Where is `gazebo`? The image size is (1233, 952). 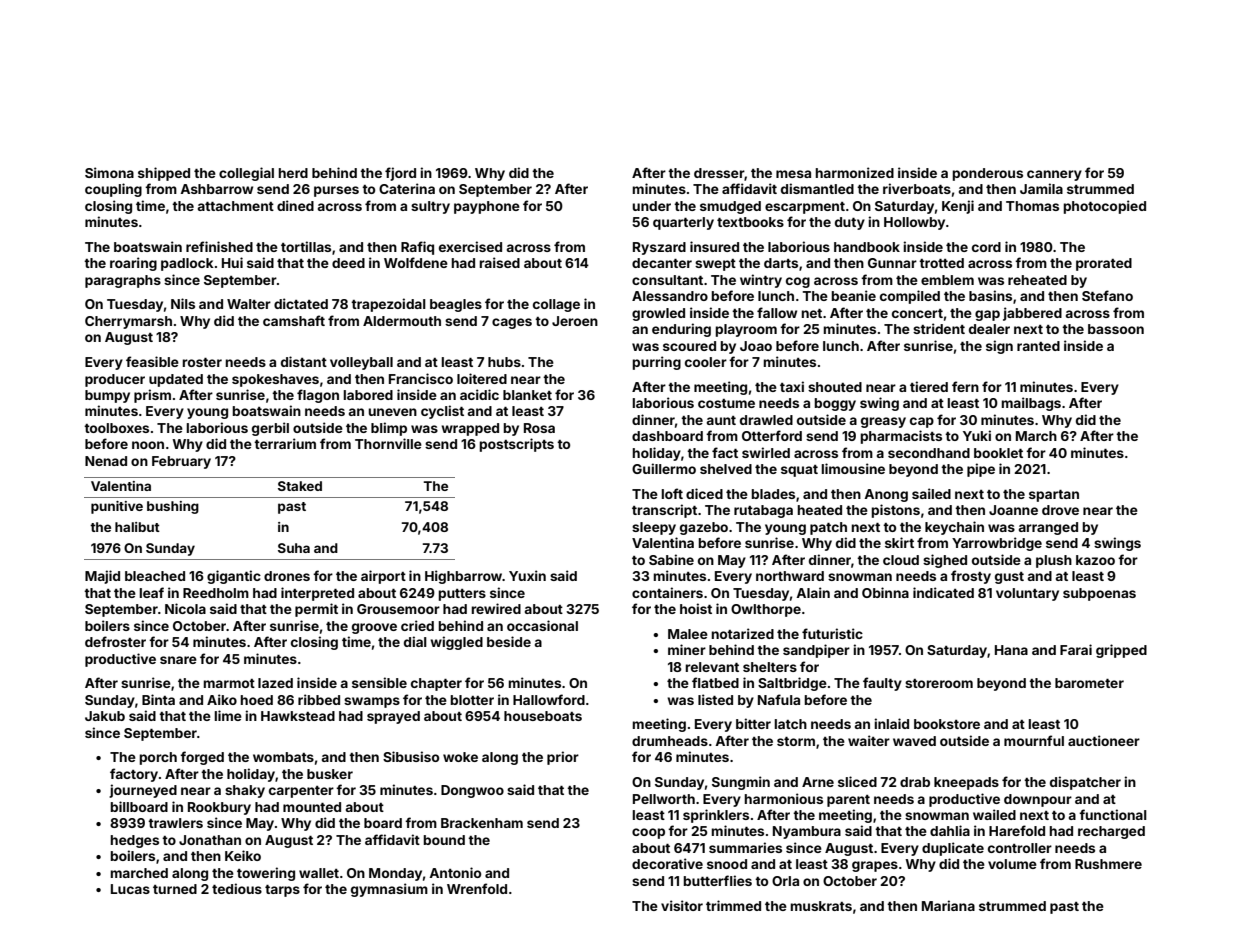
gazebo is located at coordinates (704, 528).
